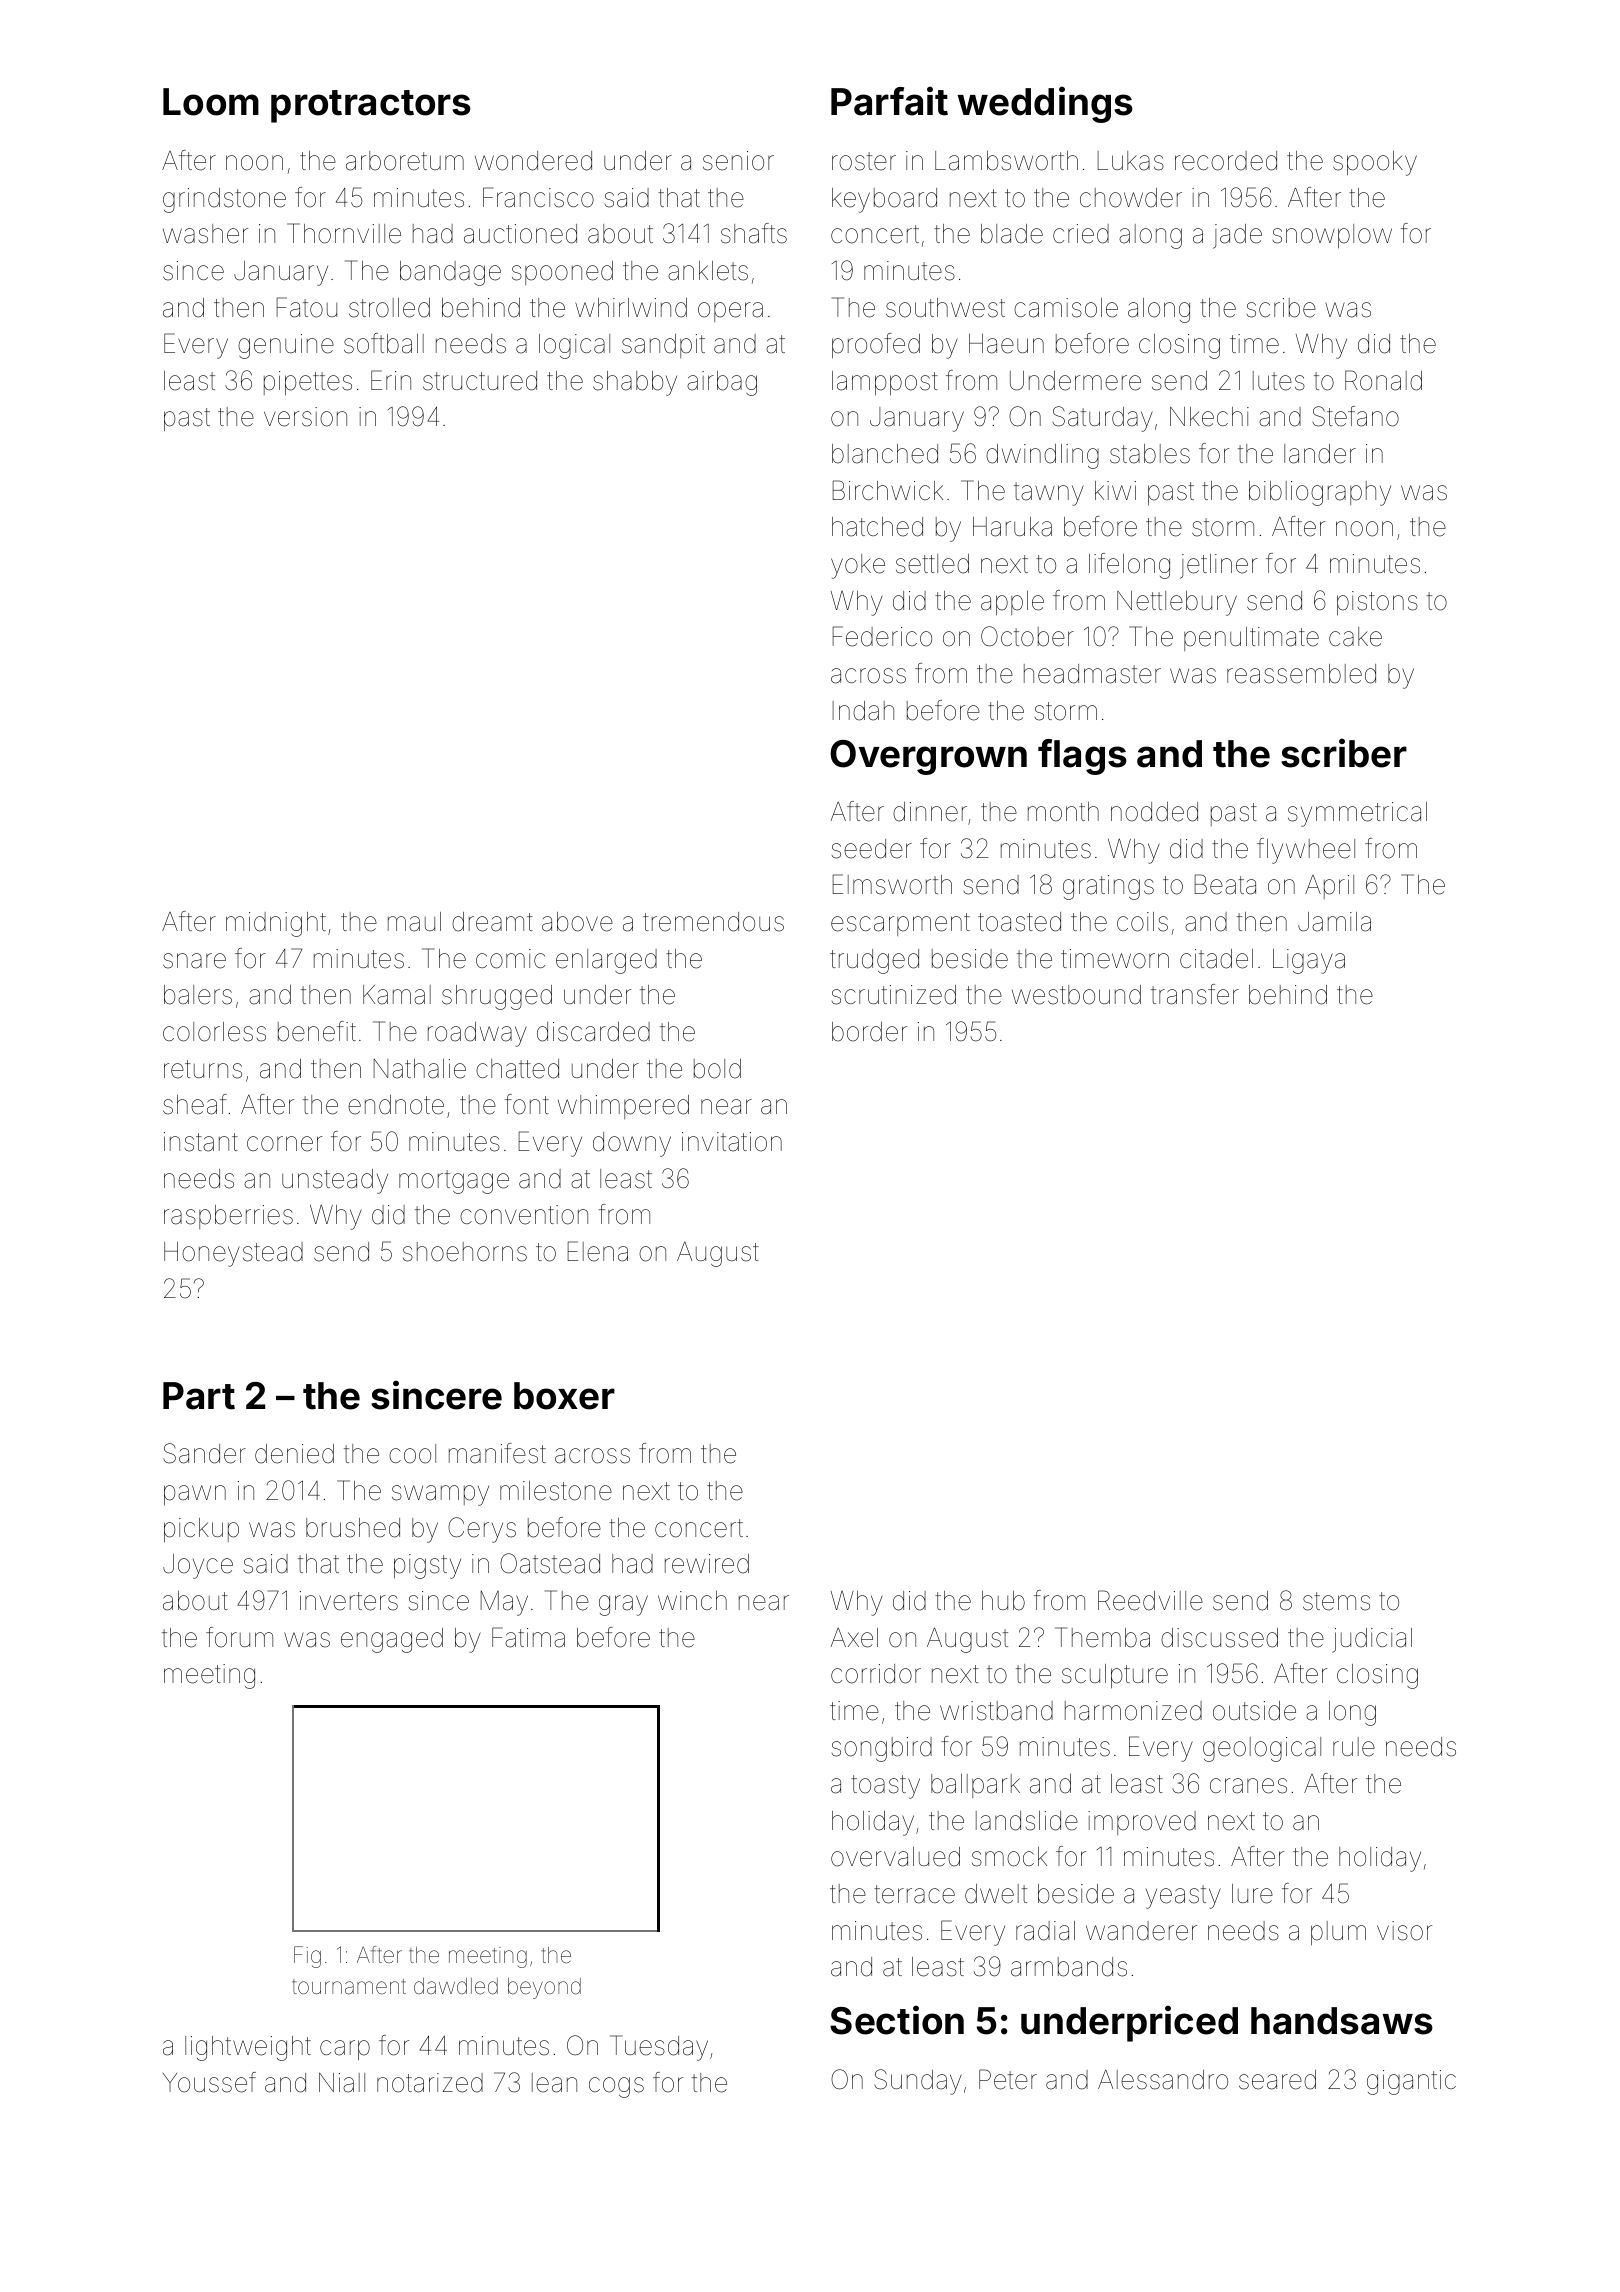 The image size is (1620, 2292). I want to click on boxer, so click(564, 1396).
